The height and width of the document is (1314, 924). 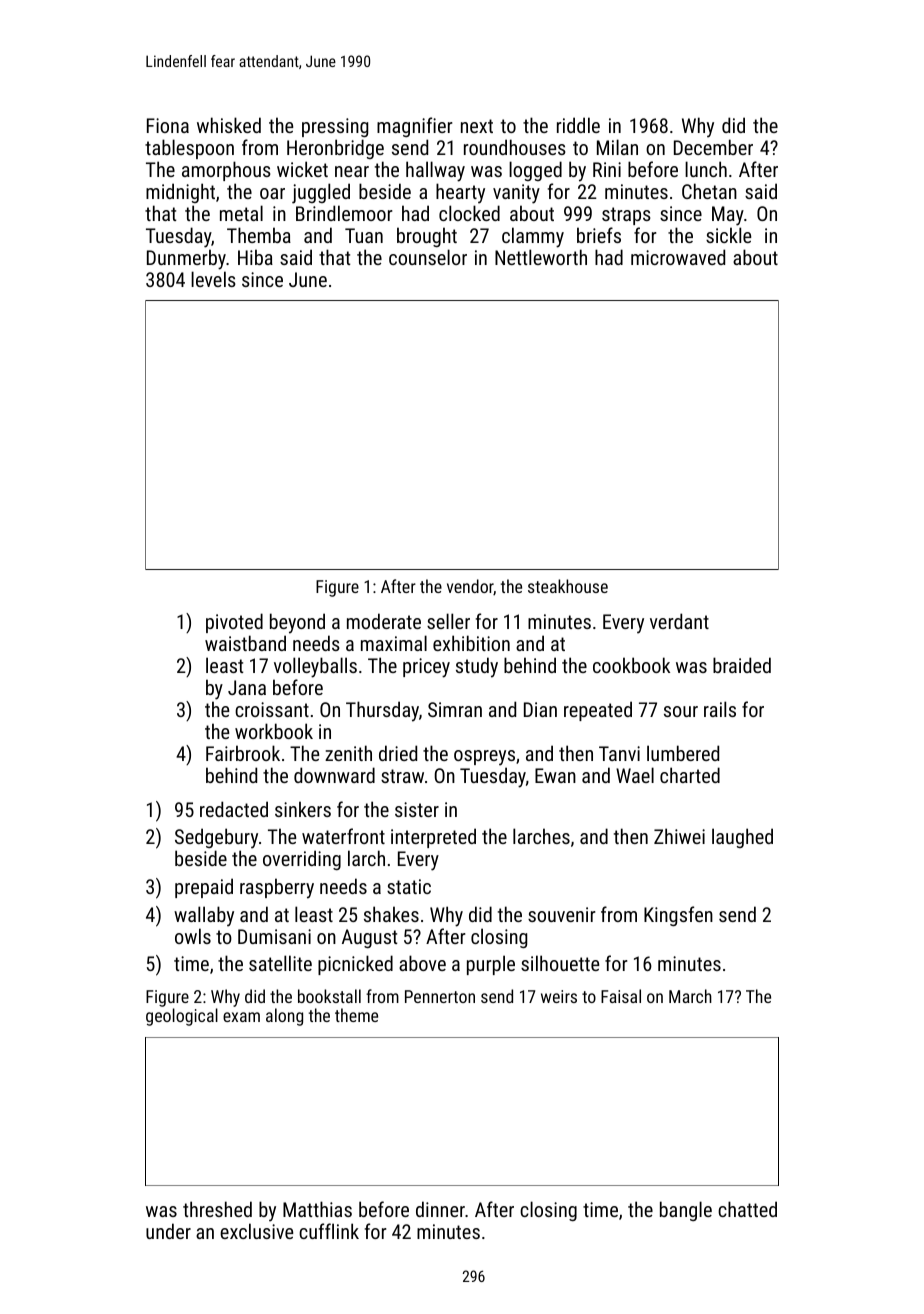 What do you see at coordinates (516, 194) in the document?
I see `vanity` at bounding box center [516, 194].
